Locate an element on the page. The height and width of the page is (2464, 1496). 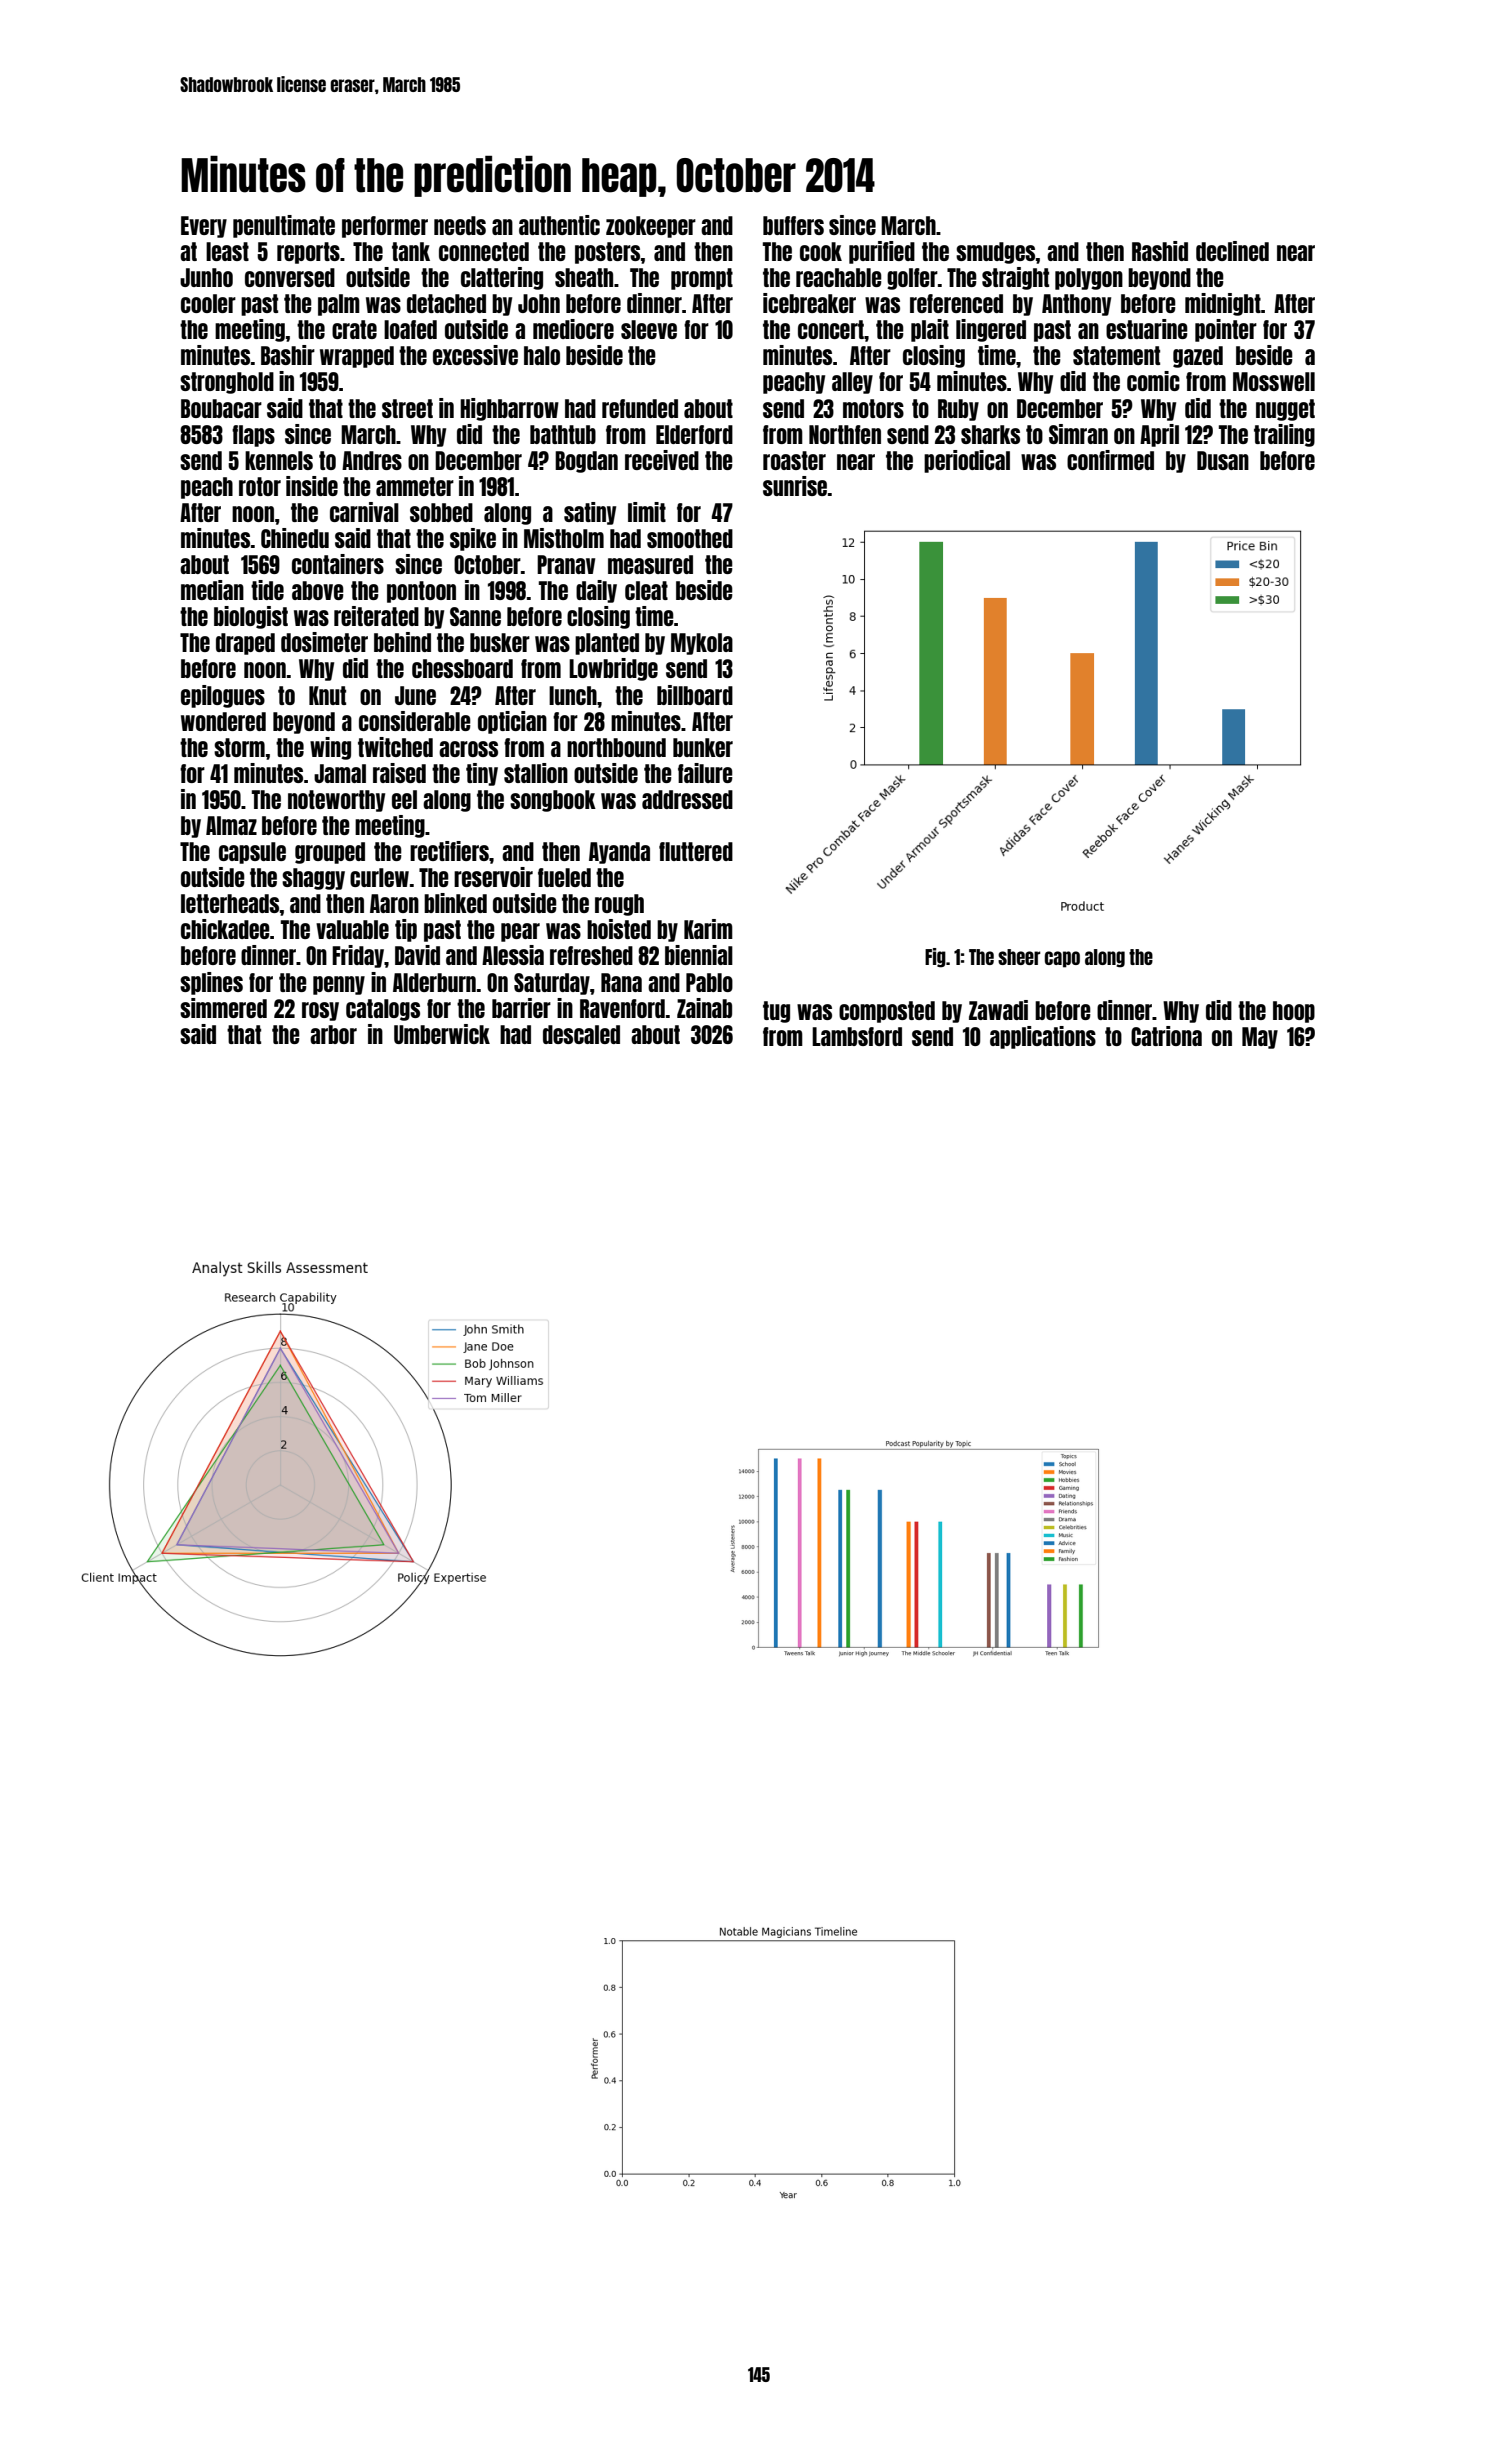
Dusan is located at coordinates (1223, 460).
